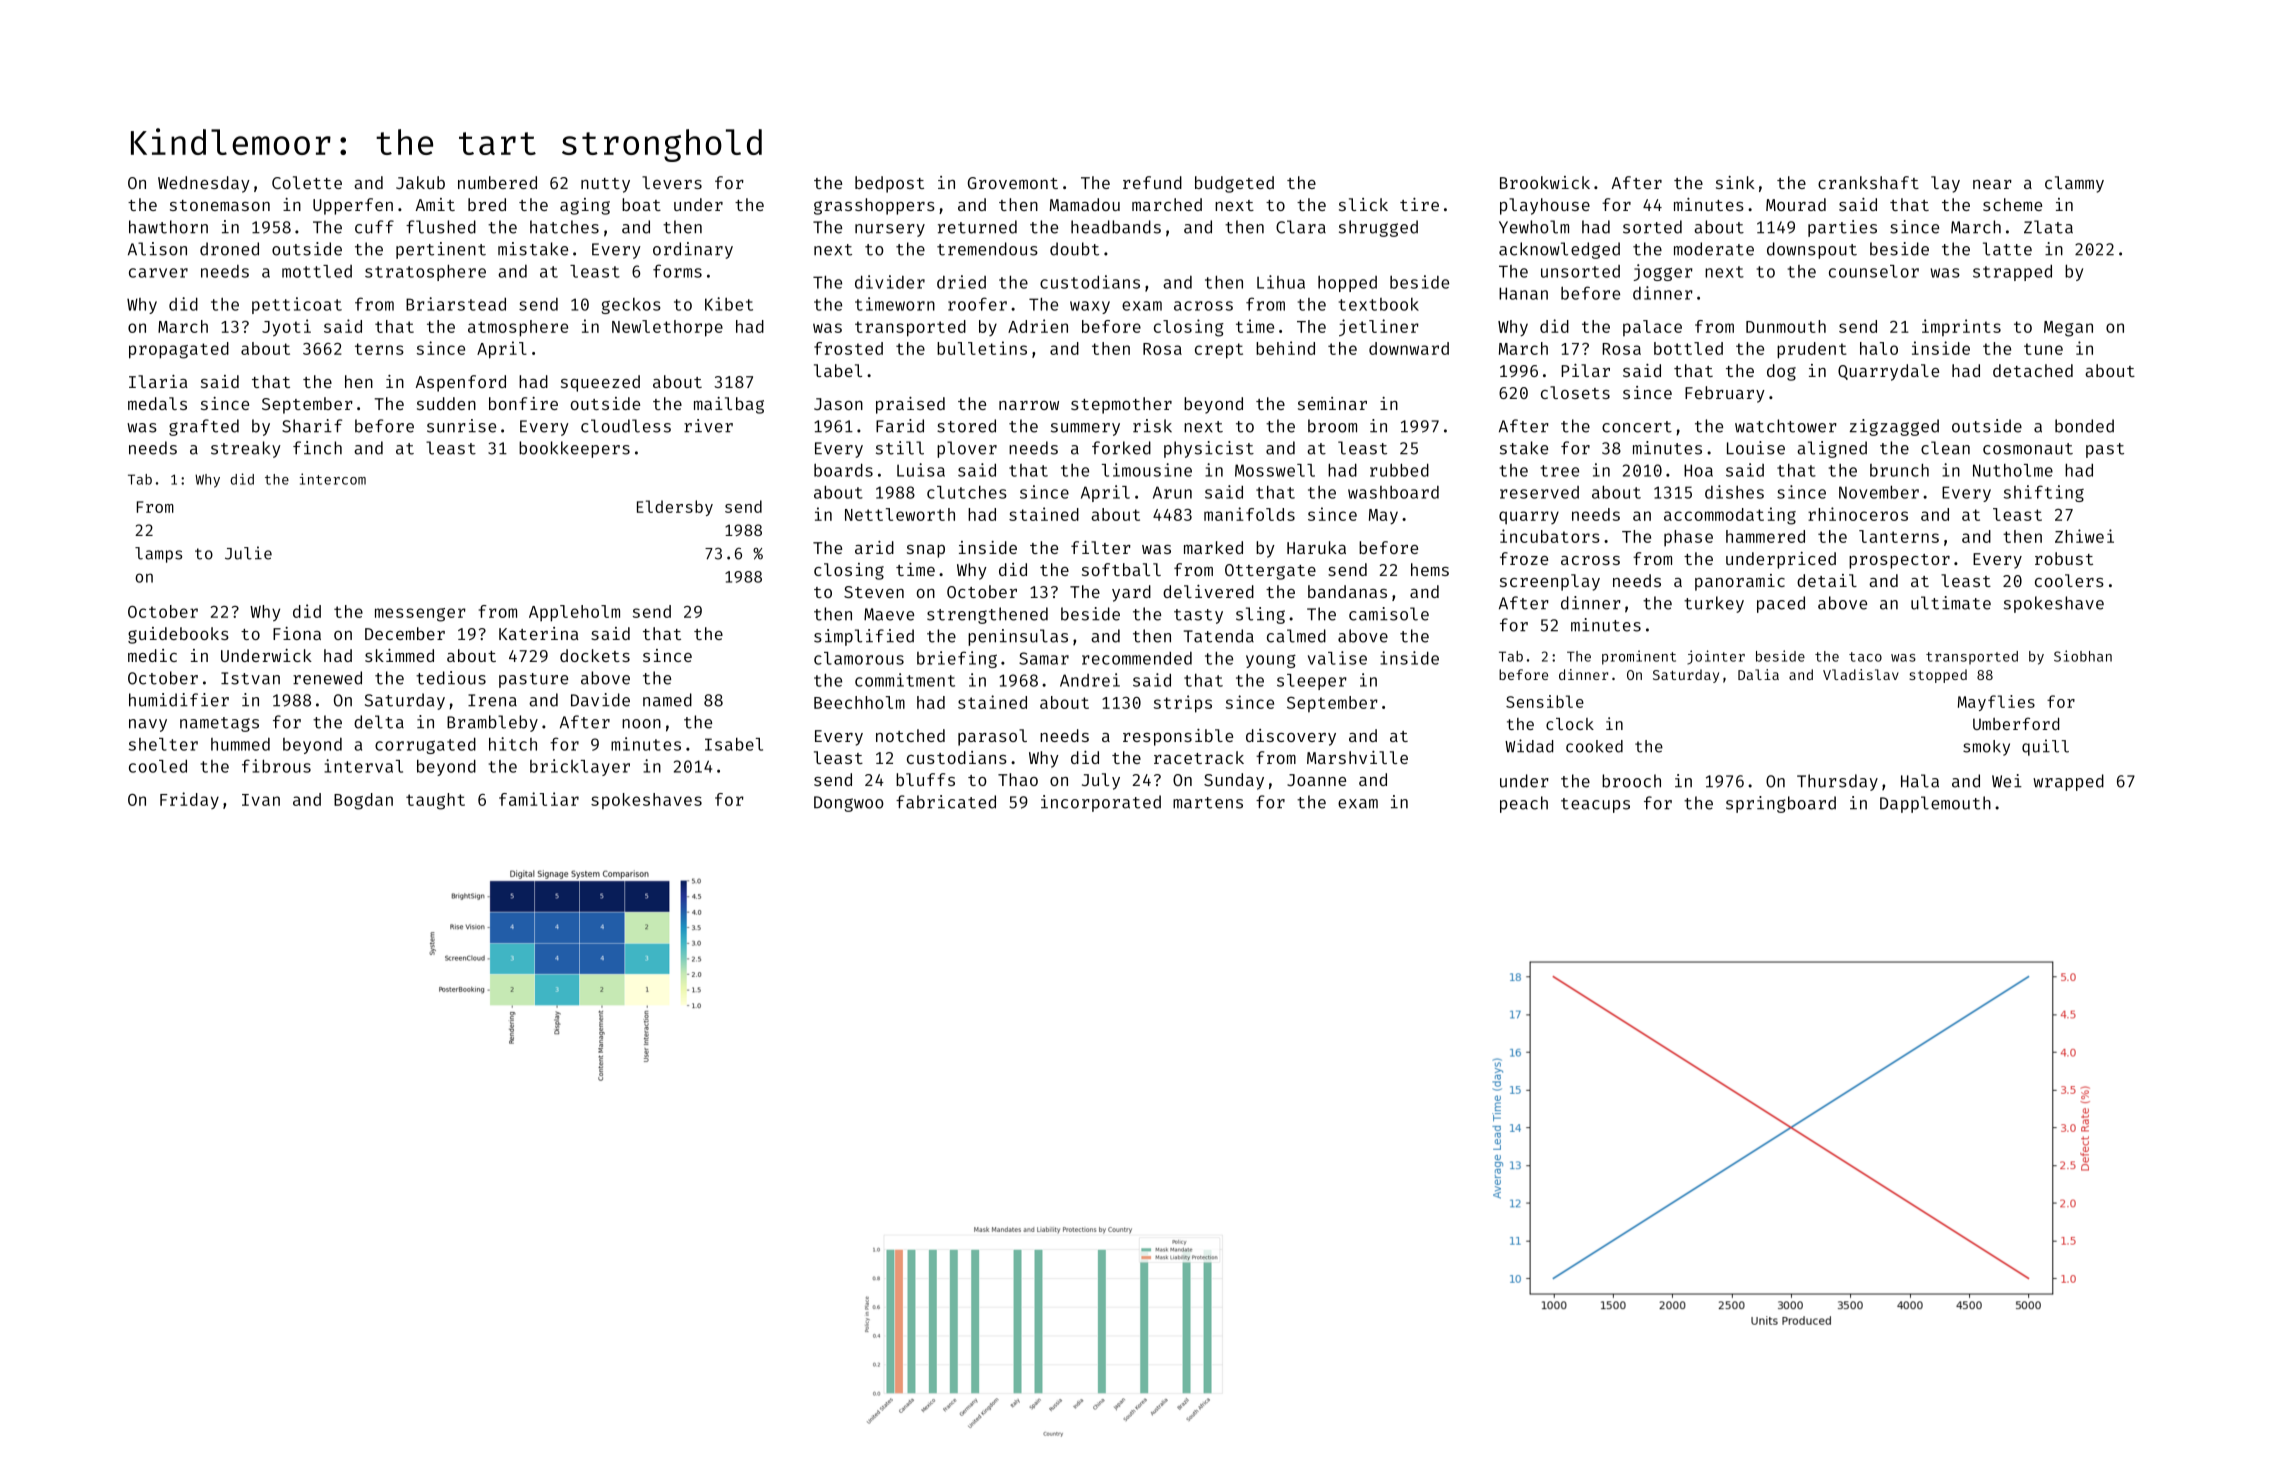 Image resolution: width=2269 pixels, height=1468 pixels. Describe the element at coordinates (158, 555) in the document. I see `lamps` at that location.
